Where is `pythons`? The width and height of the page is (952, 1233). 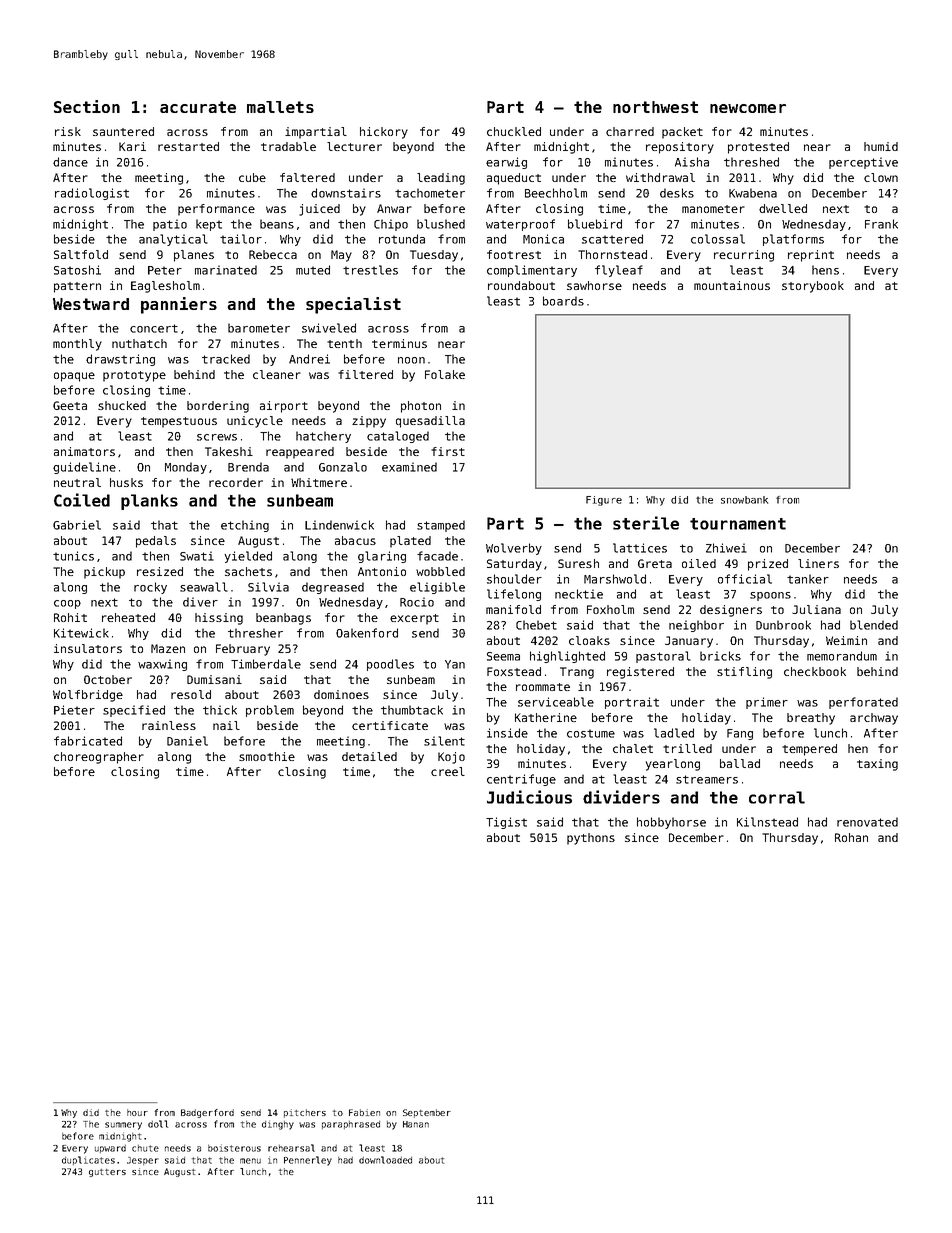
pythons is located at coordinates (591, 839).
